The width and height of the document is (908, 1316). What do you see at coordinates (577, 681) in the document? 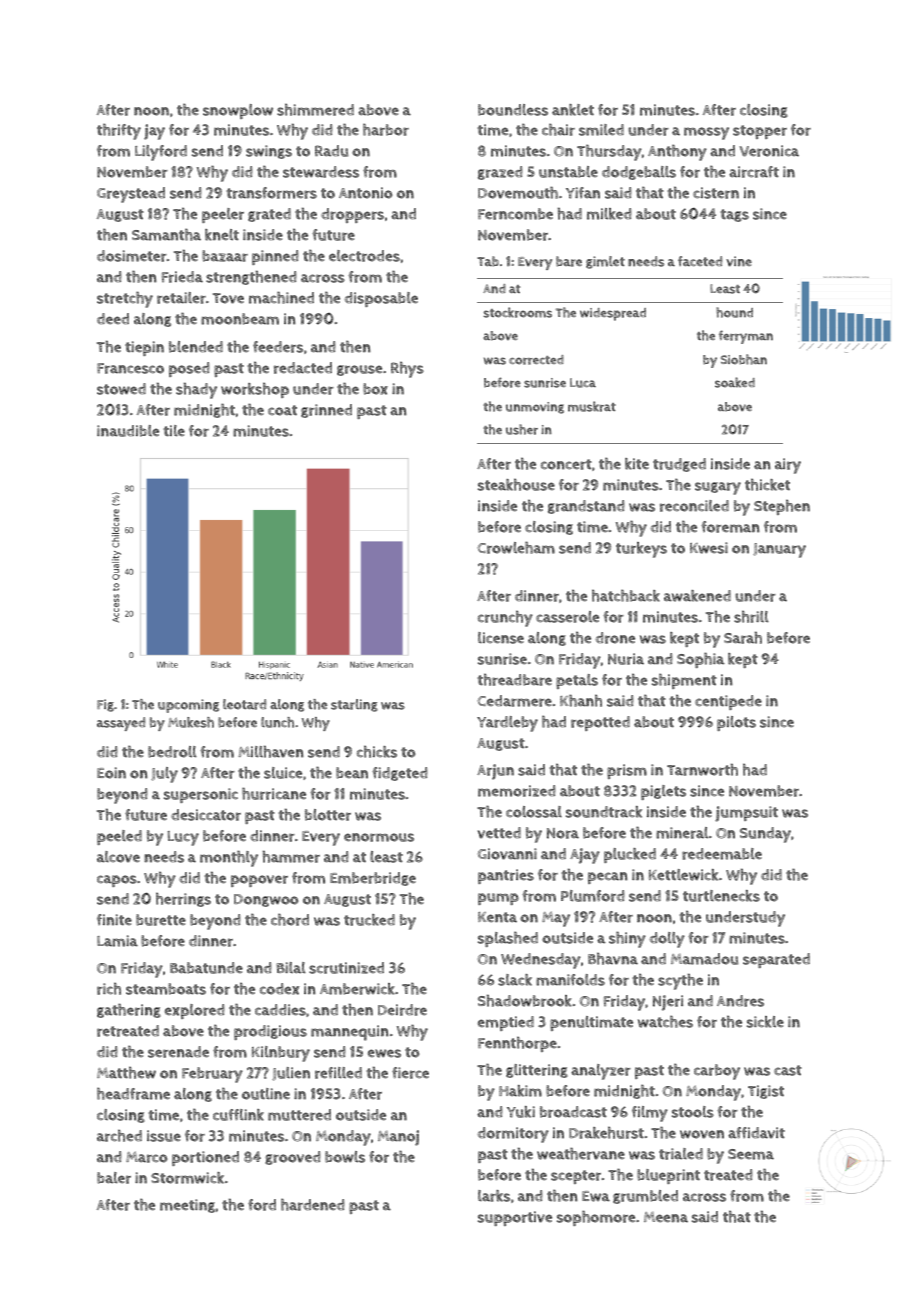
I see `petals` at bounding box center [577, 681].
